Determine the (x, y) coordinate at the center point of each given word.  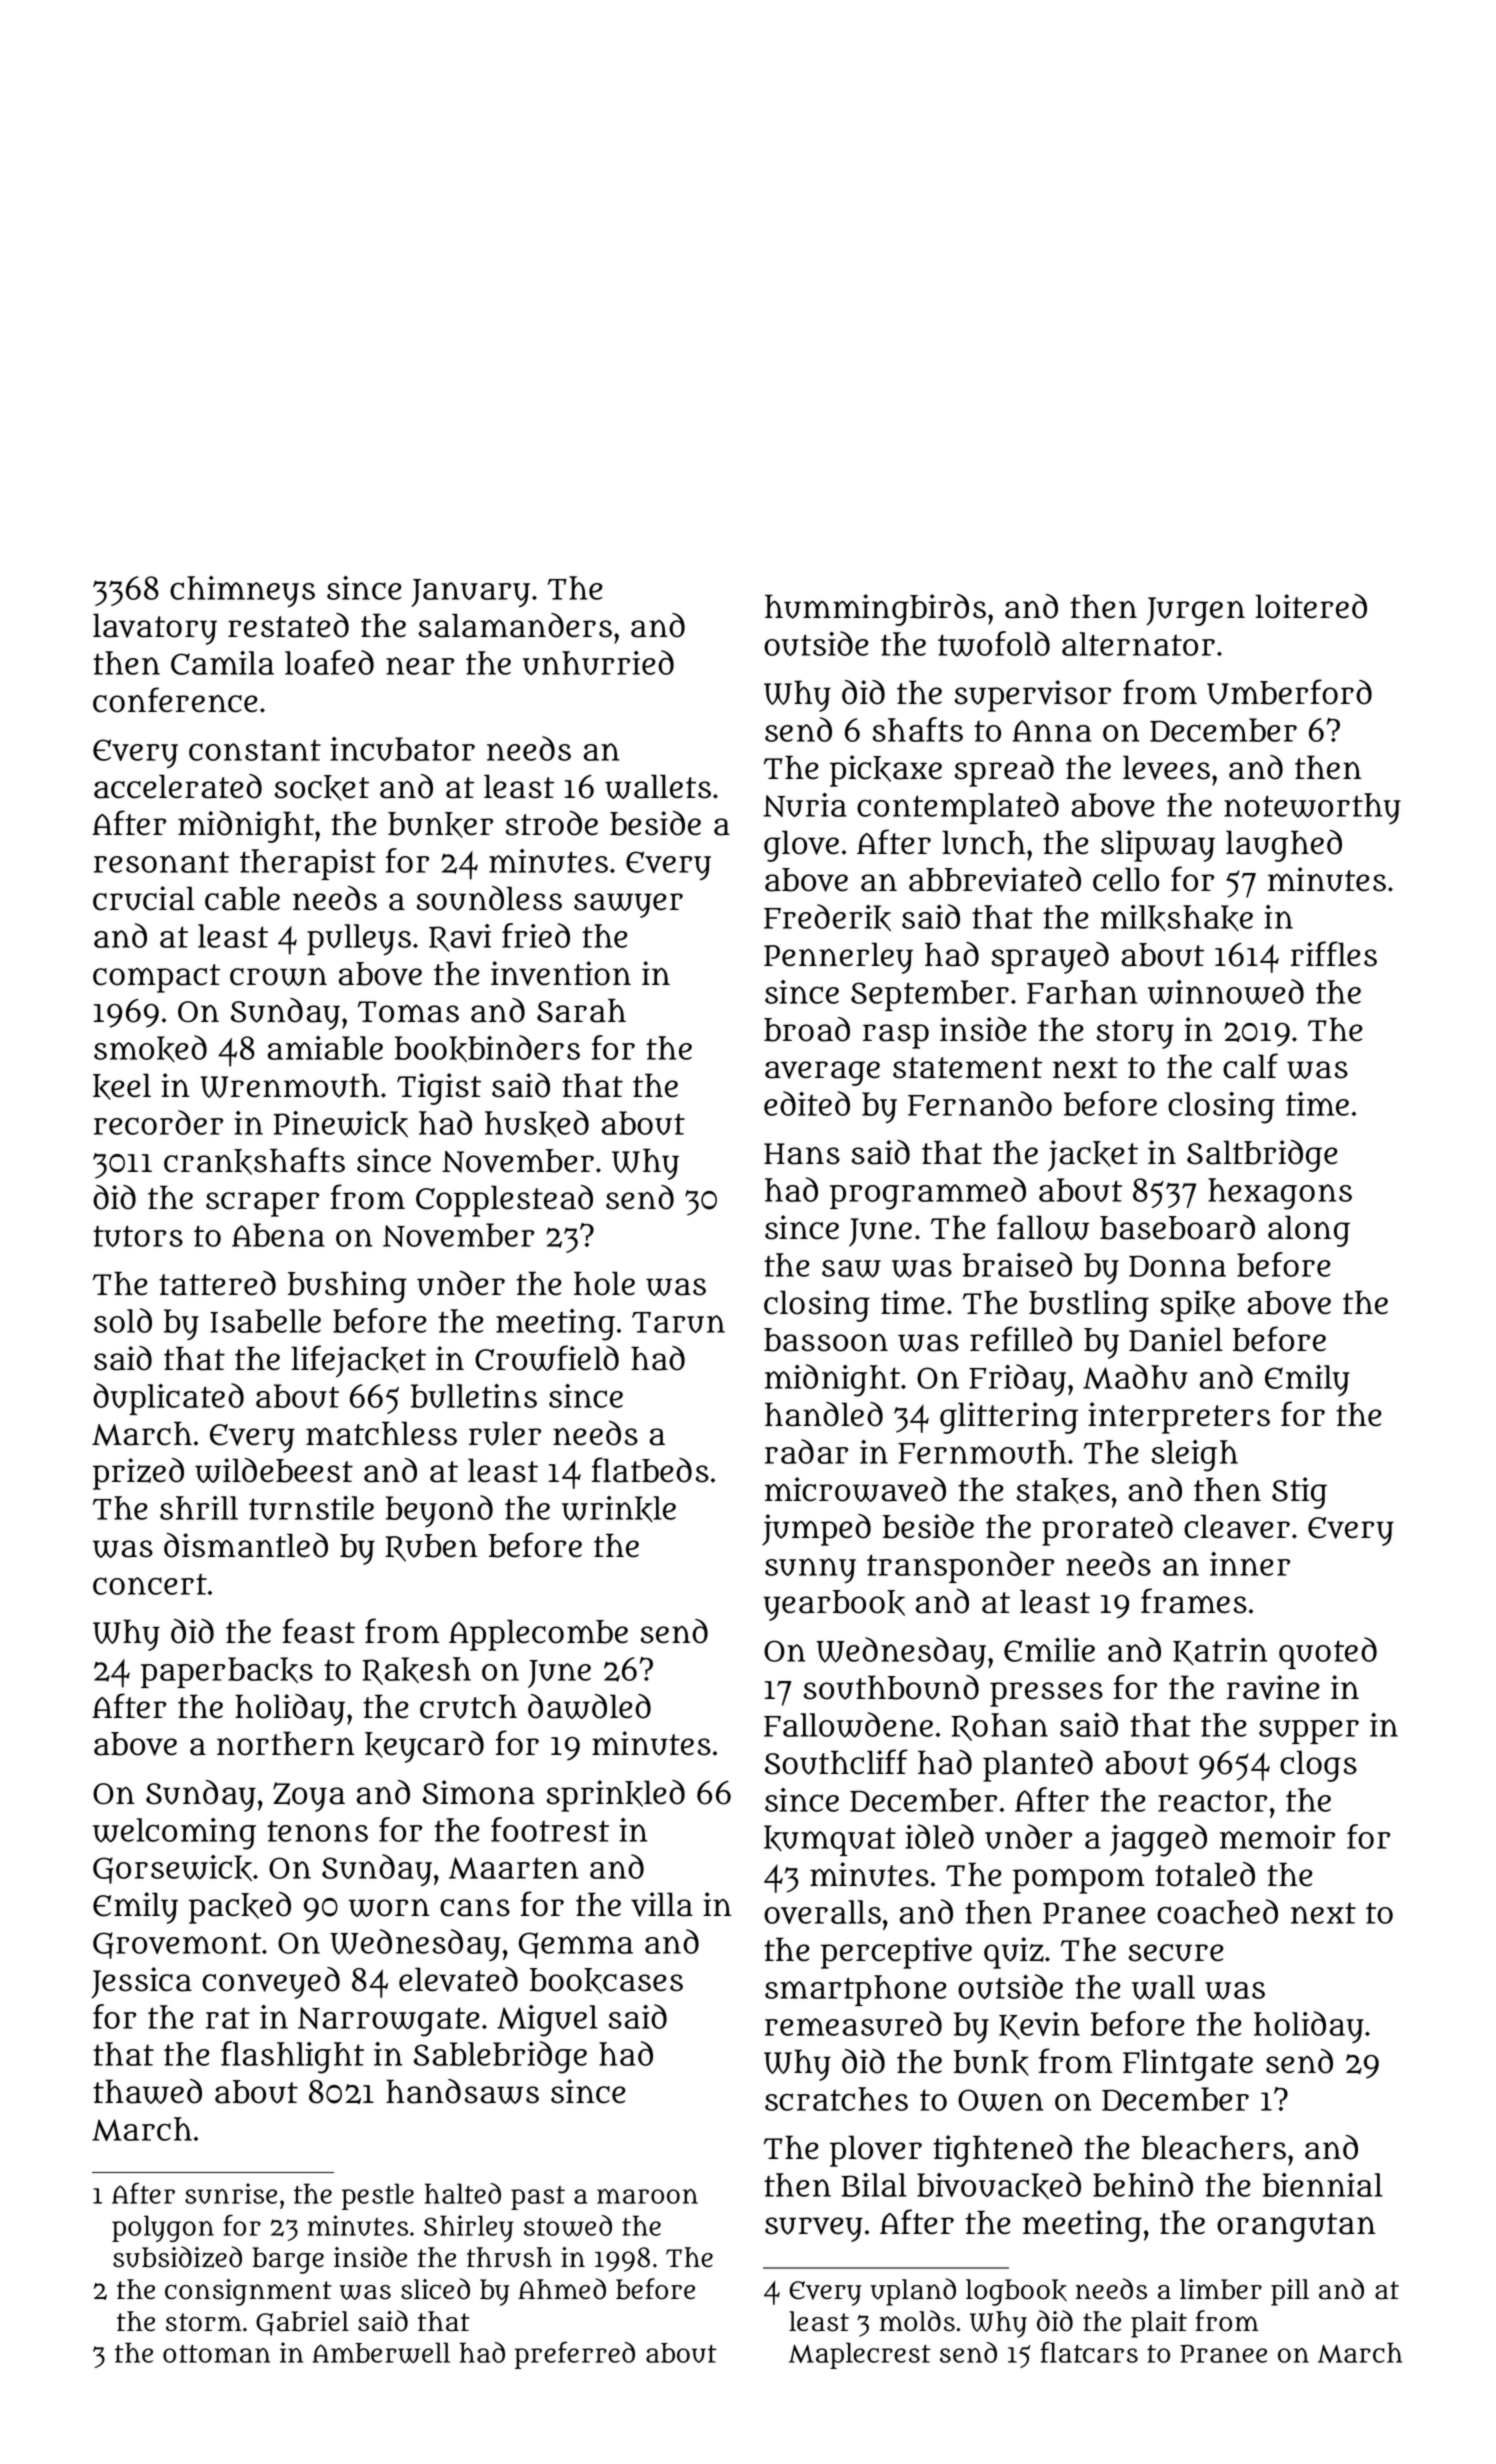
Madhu (1135, 1376)
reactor (1212, 1801)
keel (122, 1086)
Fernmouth (982, 1452)
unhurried (598, 662)
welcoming (174, 1834)
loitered (1311, 606)
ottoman (216, 2354)
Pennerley (838, 958)
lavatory (155, 629)
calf (1250, 1066)
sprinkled (615, 1796)
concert (150, 1584)
